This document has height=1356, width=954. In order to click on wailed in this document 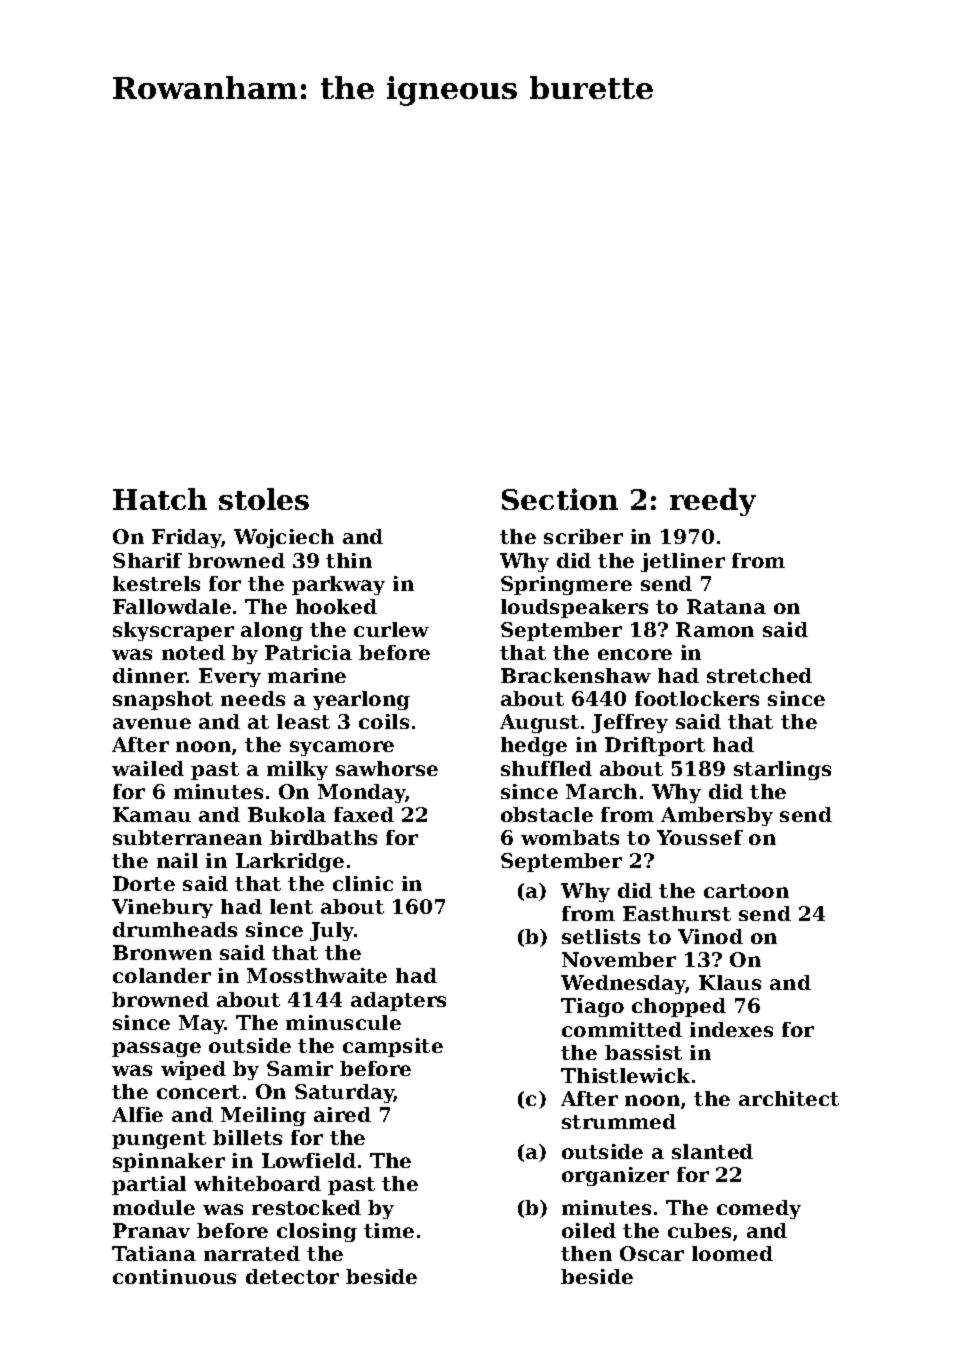, I will do `click(148, 768)`.
